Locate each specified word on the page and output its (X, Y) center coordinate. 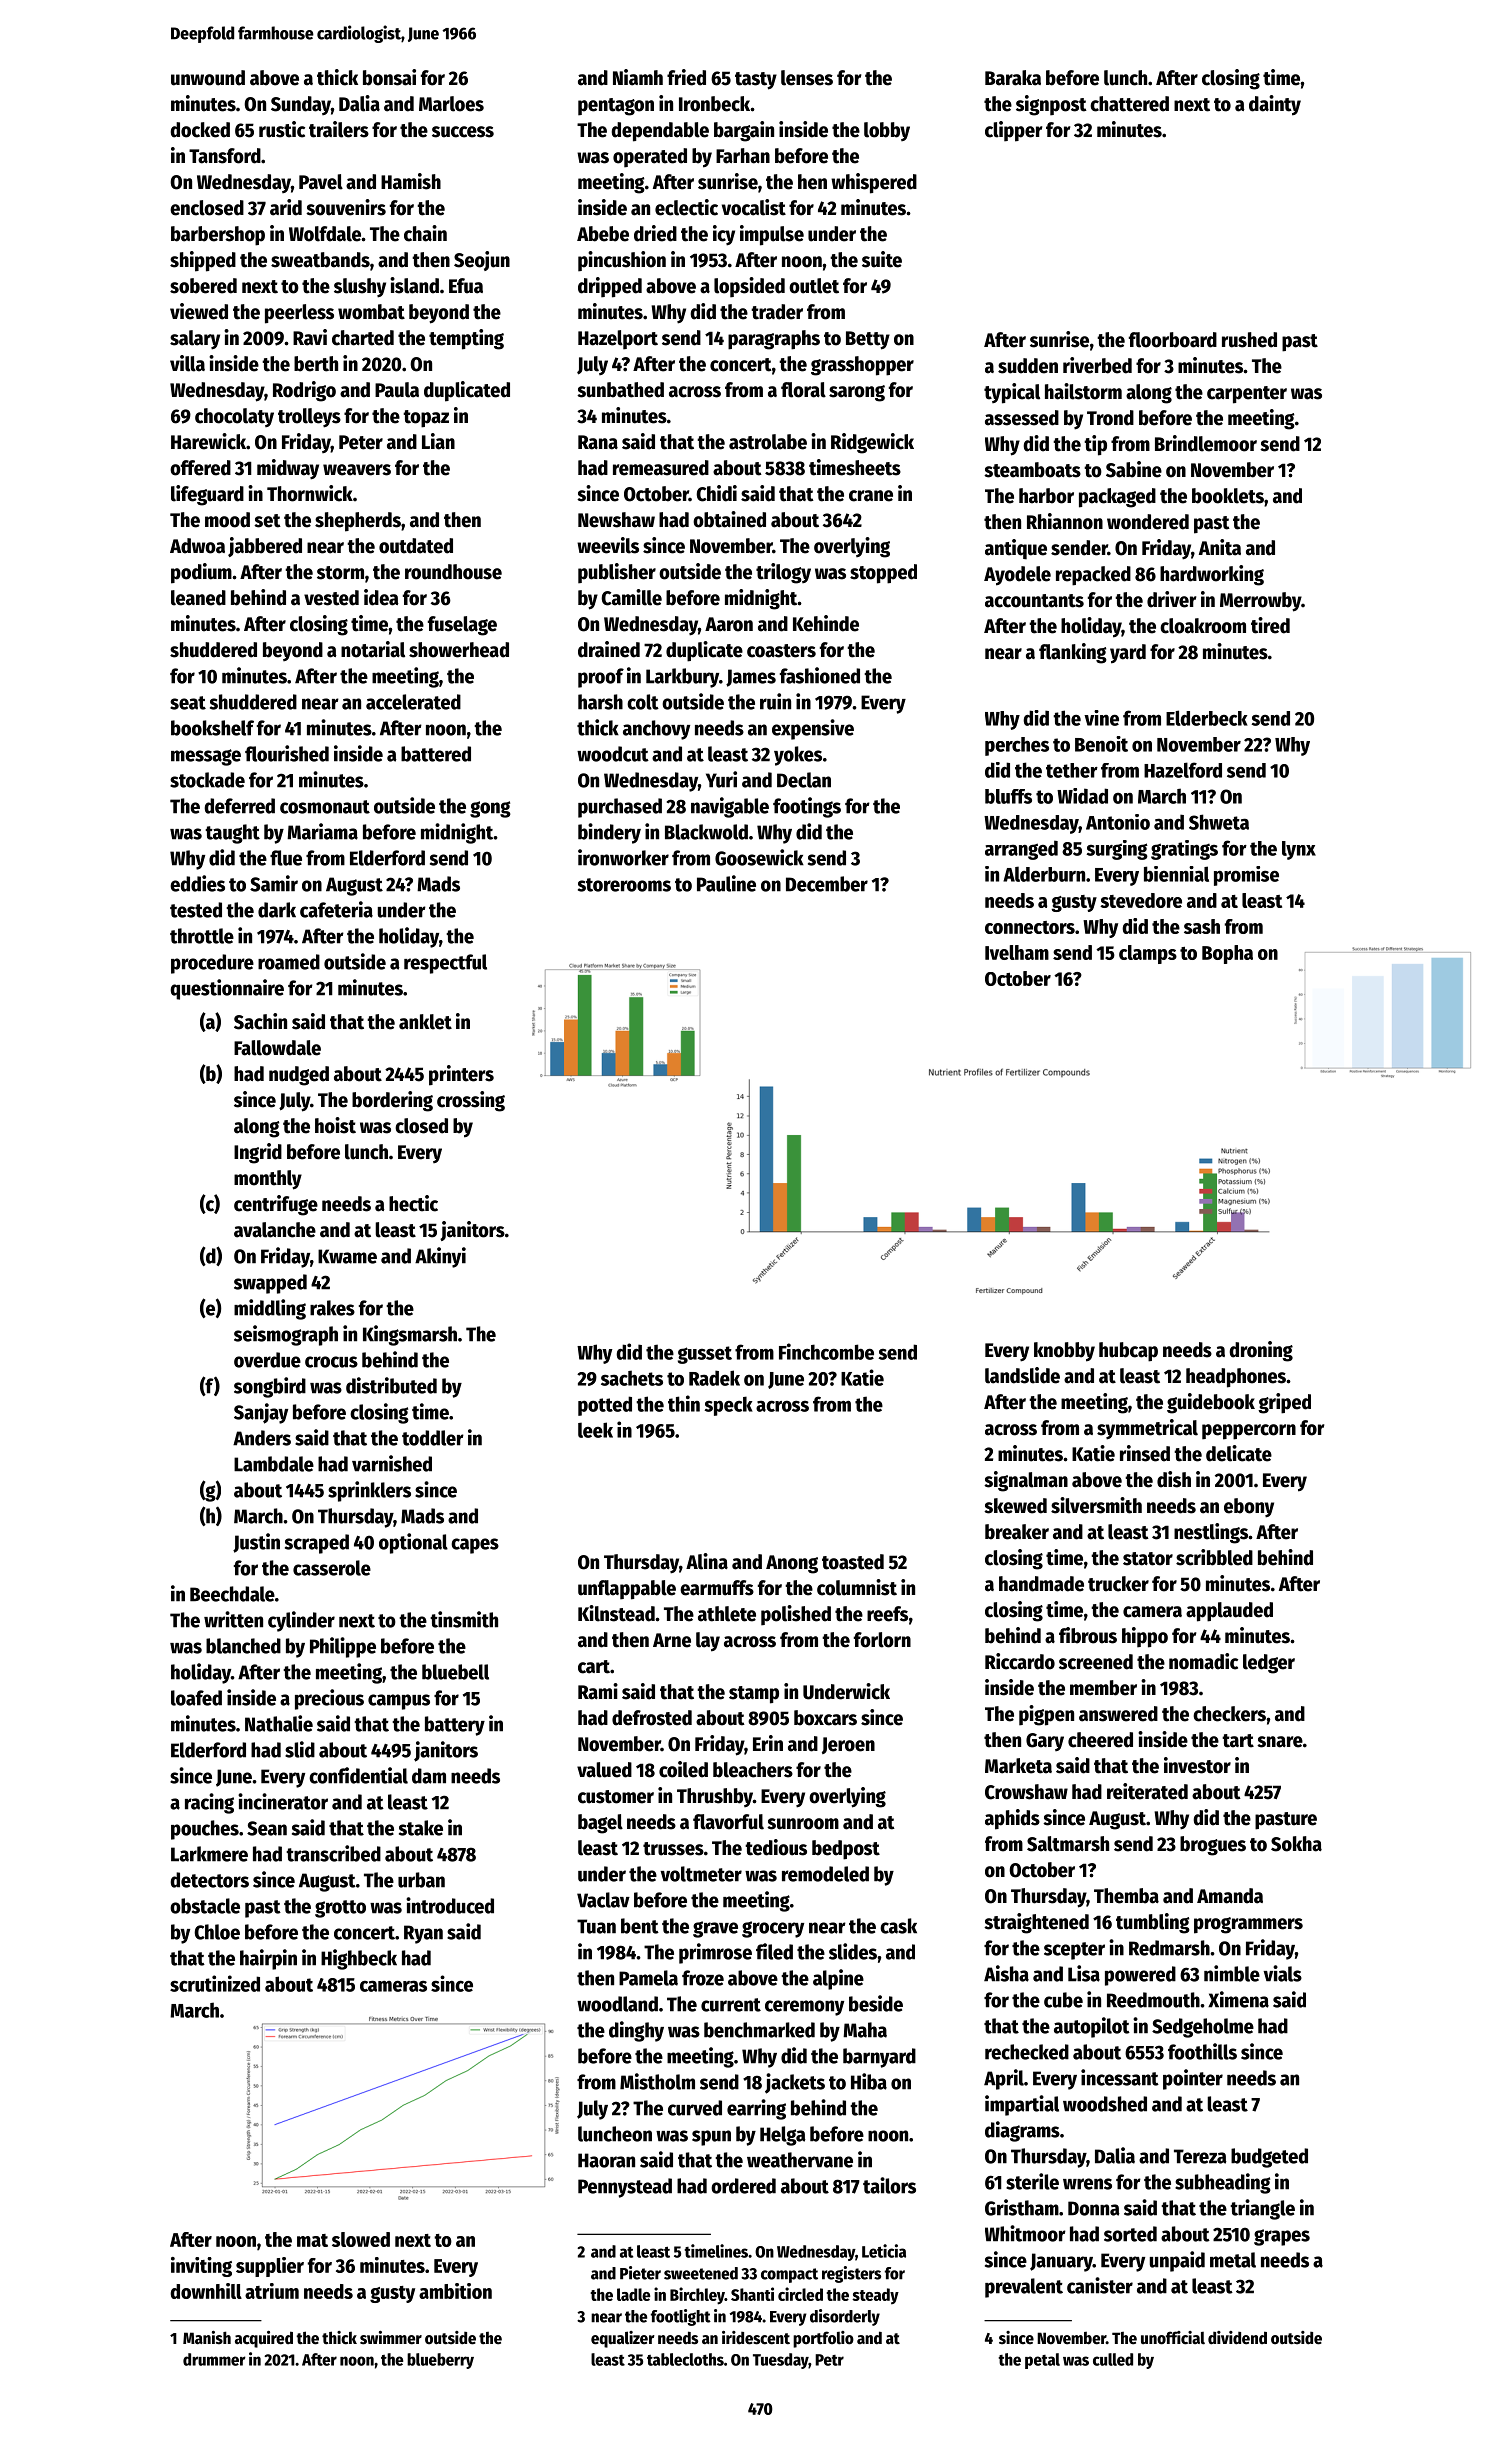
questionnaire (227, 989)
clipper (1013, 131)
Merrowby (1260, 602)
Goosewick (759, 857)
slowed (361, 2239)
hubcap (1128, 1352)
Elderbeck (1207, 718)
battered (436, 754)
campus (399, 1702)
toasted (853, 1562)
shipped (203, 261)
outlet (814, 286)
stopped (883, 574)
